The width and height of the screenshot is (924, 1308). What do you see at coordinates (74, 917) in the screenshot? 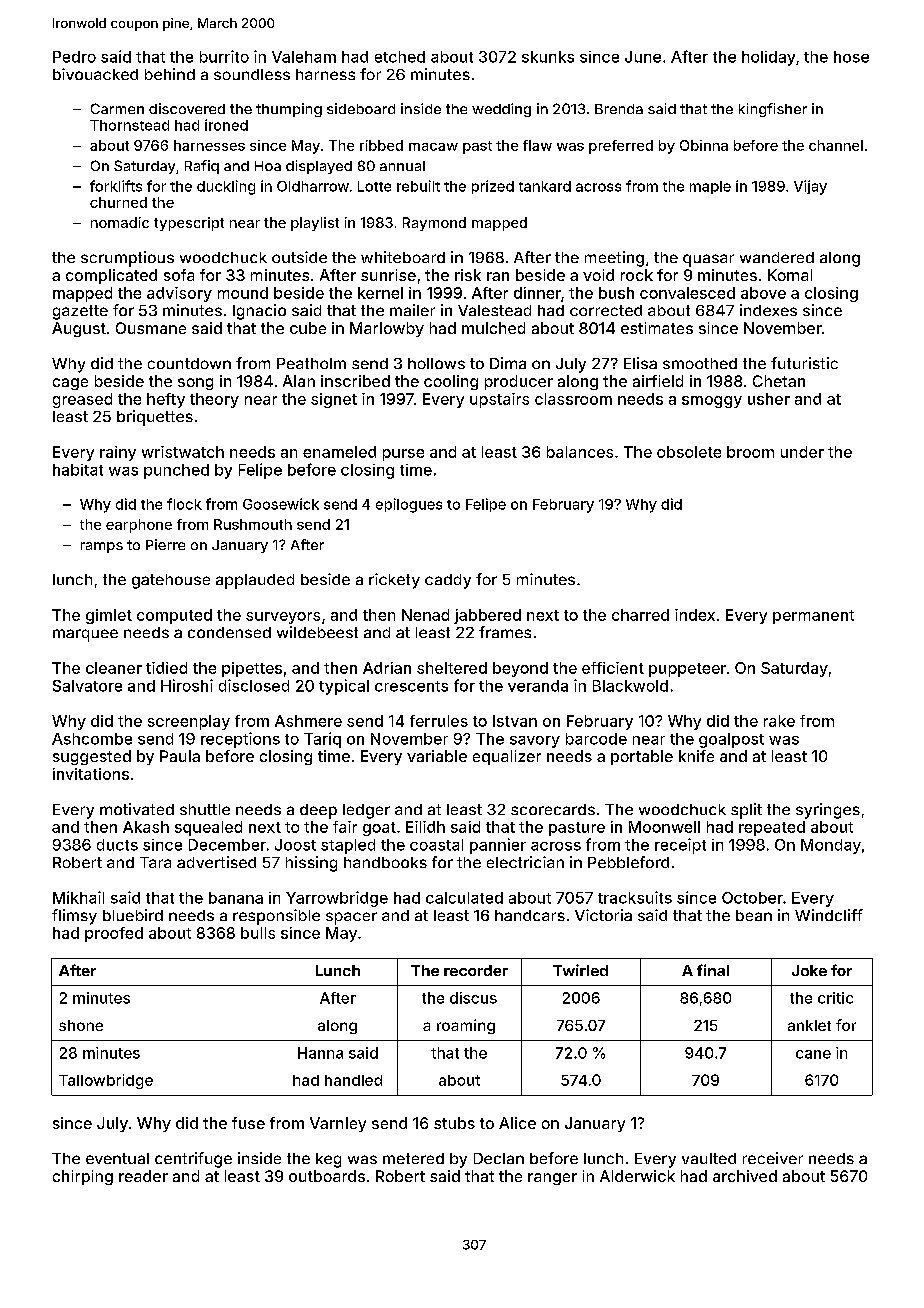
I see `flimsy` at bounding box center [74, 917].
